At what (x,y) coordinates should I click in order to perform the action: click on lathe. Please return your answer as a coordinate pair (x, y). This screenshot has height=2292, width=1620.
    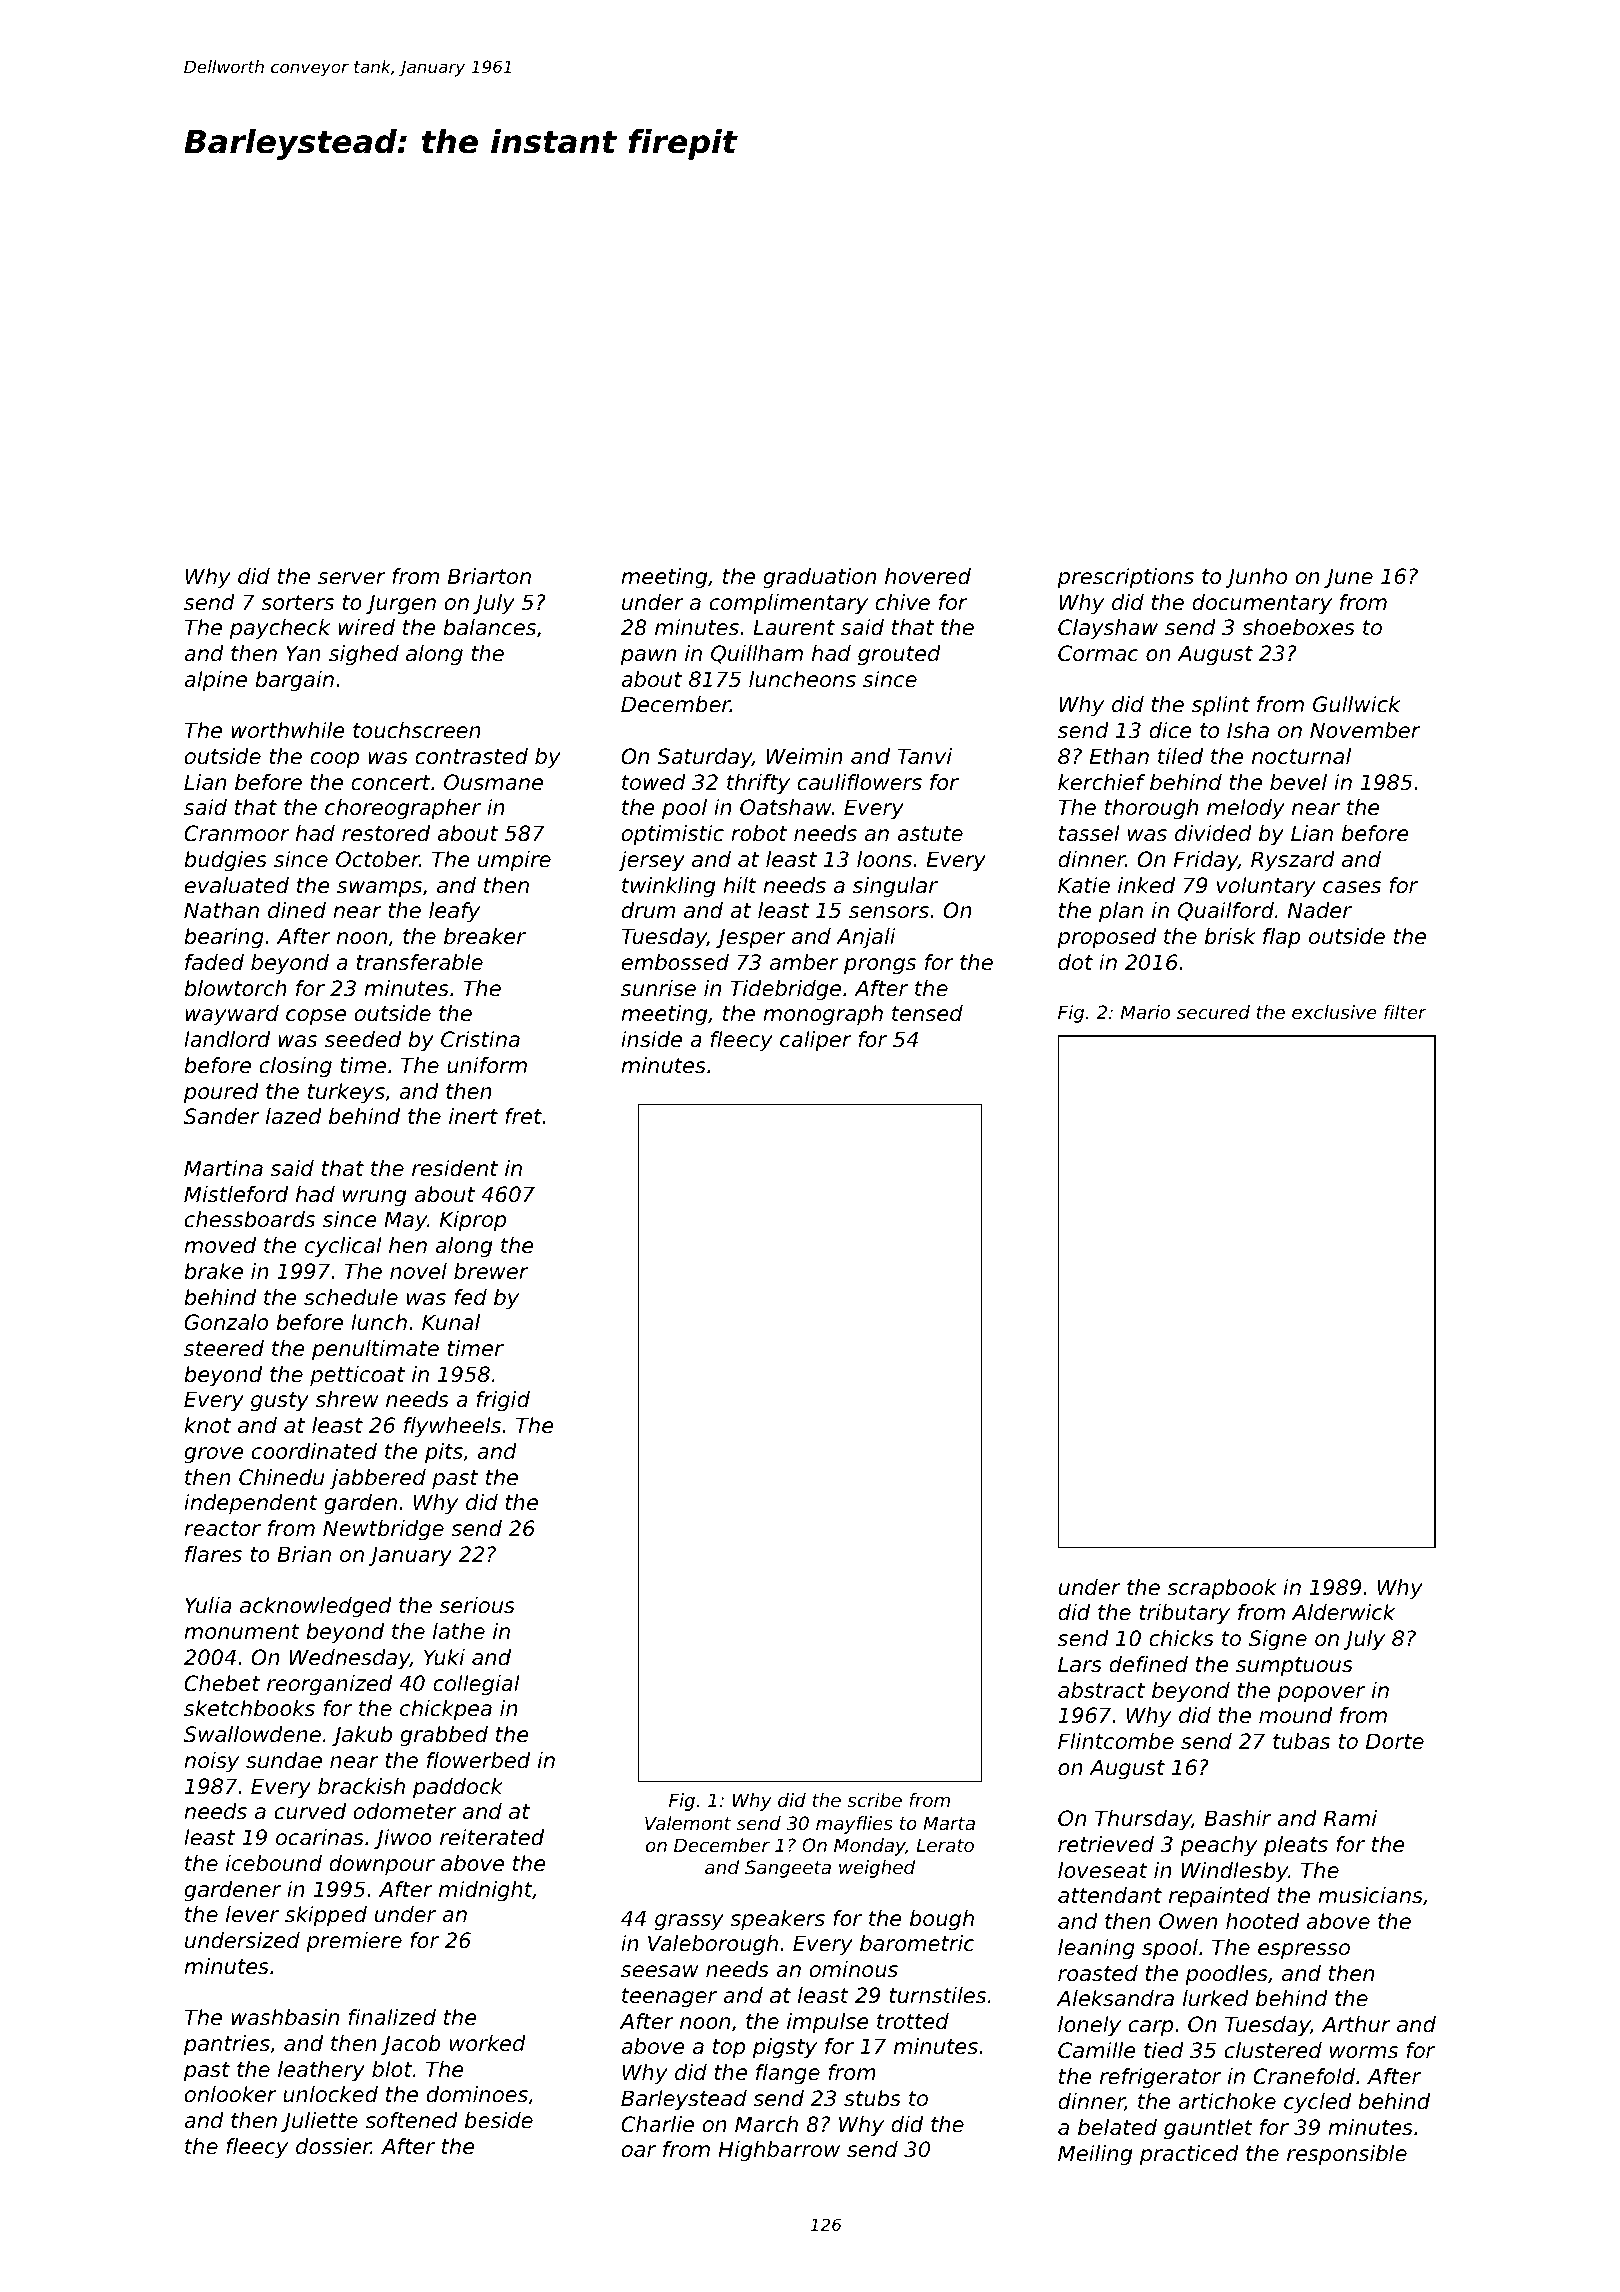
    Looking at the image, I should click on (459, 1631).
